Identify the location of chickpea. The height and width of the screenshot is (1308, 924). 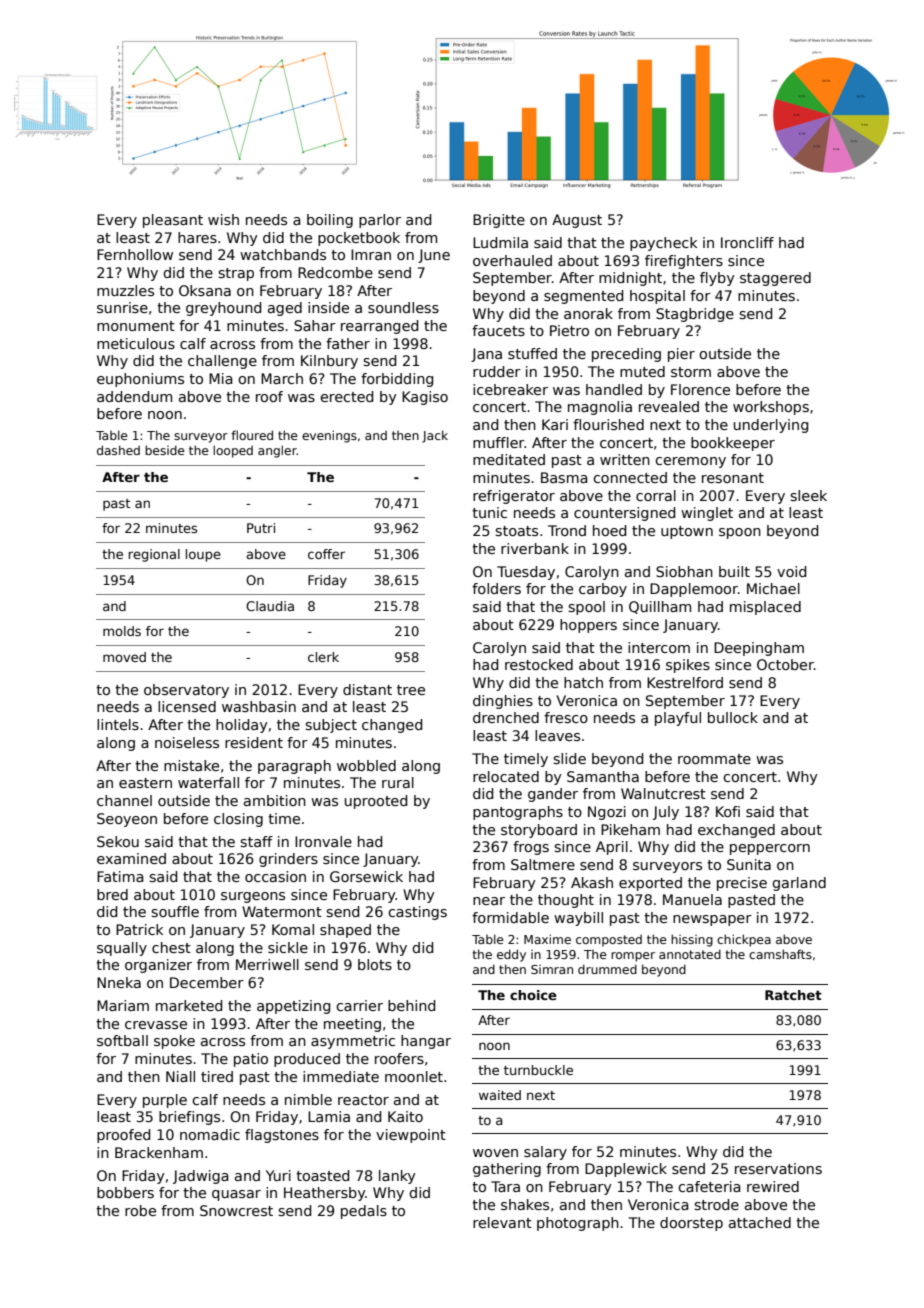
(744, 940).
